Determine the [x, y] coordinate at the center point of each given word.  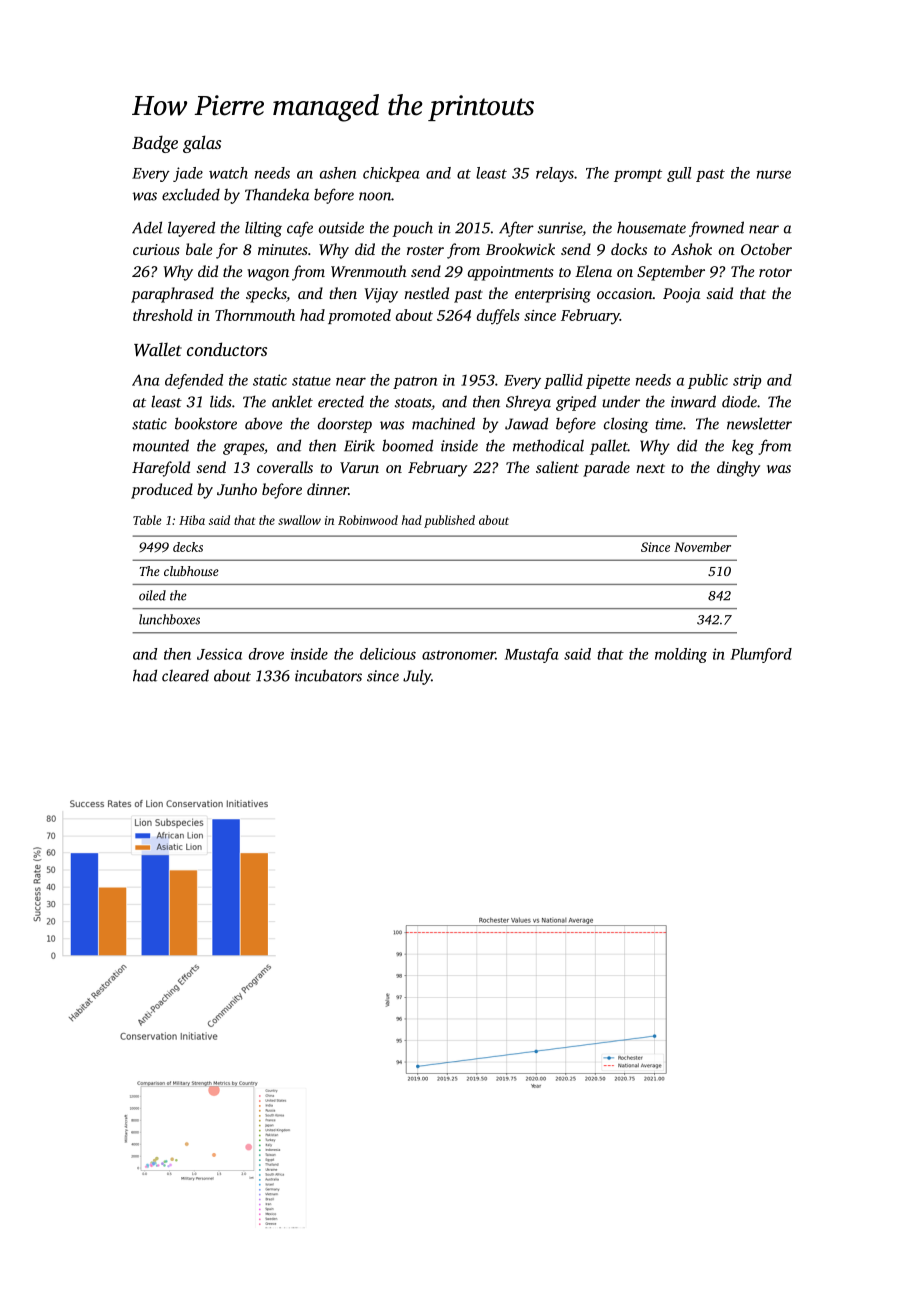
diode [739, 401]
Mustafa [532, 655]
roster [425, 250]
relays [555, 174]
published [449, 521]
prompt [638, 175]
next [650, 468]
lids [221, 401]
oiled [152, 595]
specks [266, 295]
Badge [155, 144]
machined [443, 423]
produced [162, 491]
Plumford [761, 655]
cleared [185, 675]
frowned [716, 229]
